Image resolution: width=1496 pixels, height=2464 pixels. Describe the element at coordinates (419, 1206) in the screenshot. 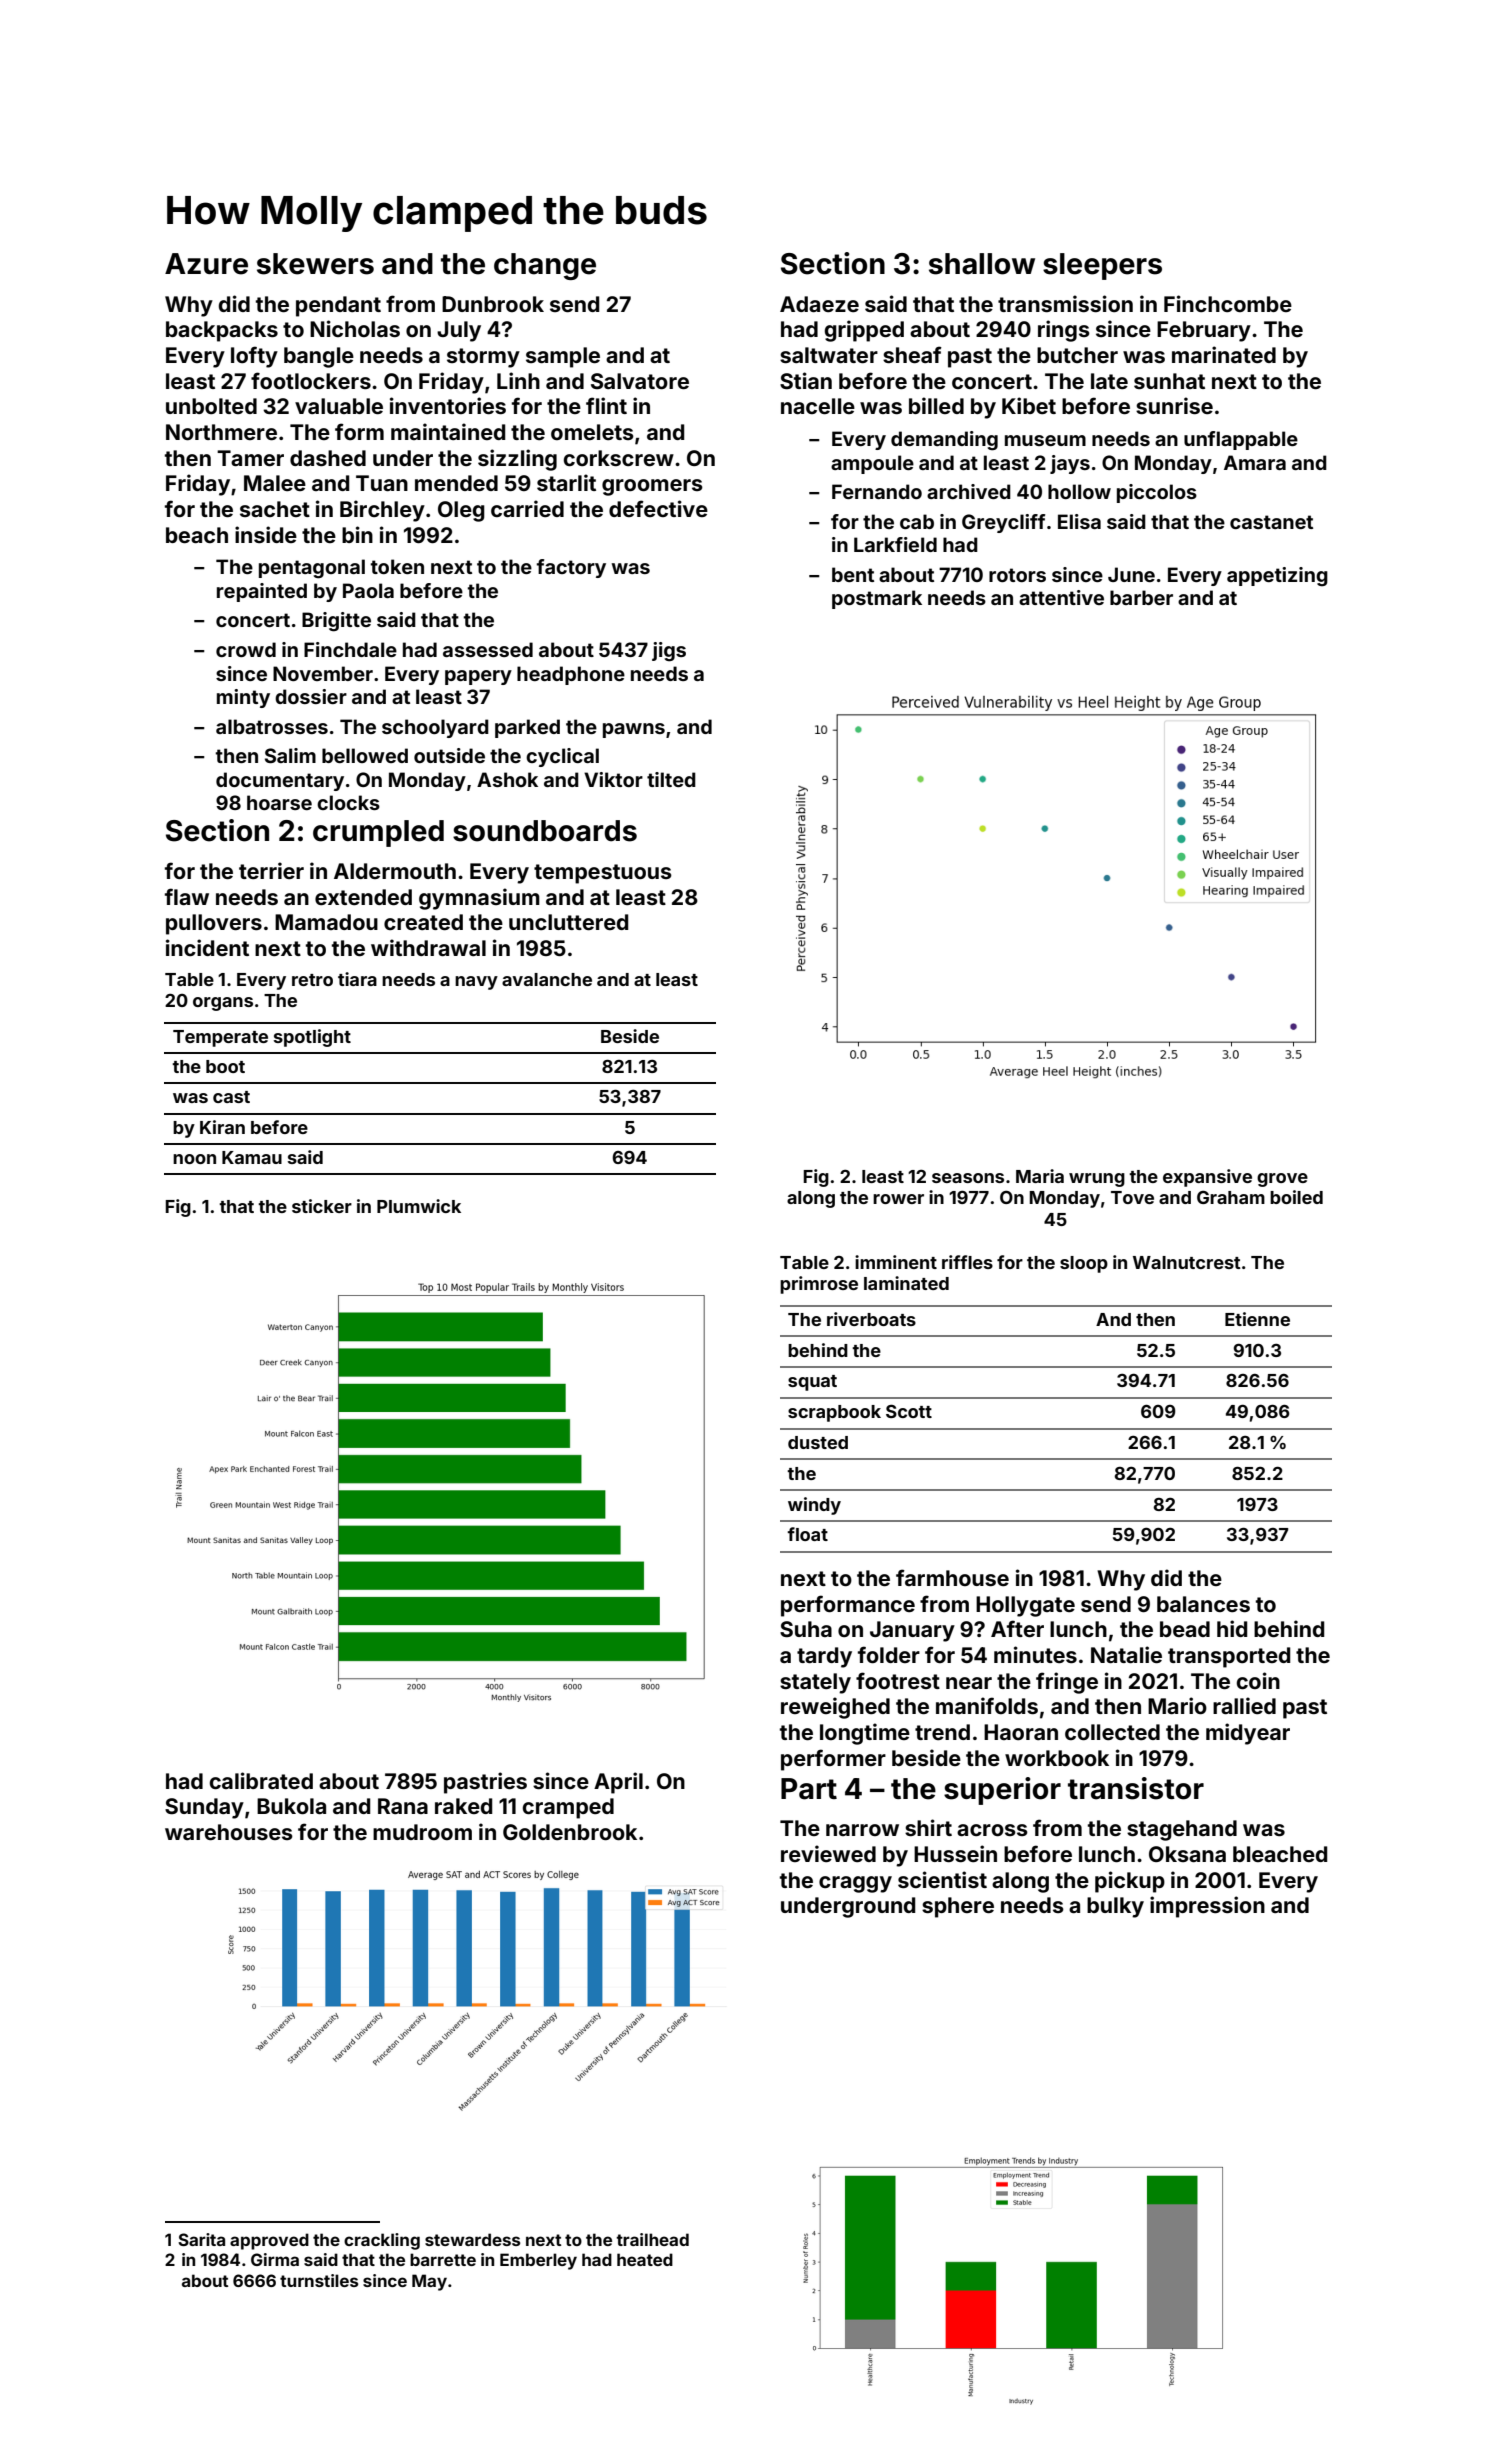

I see `Plumwick` at that location.
